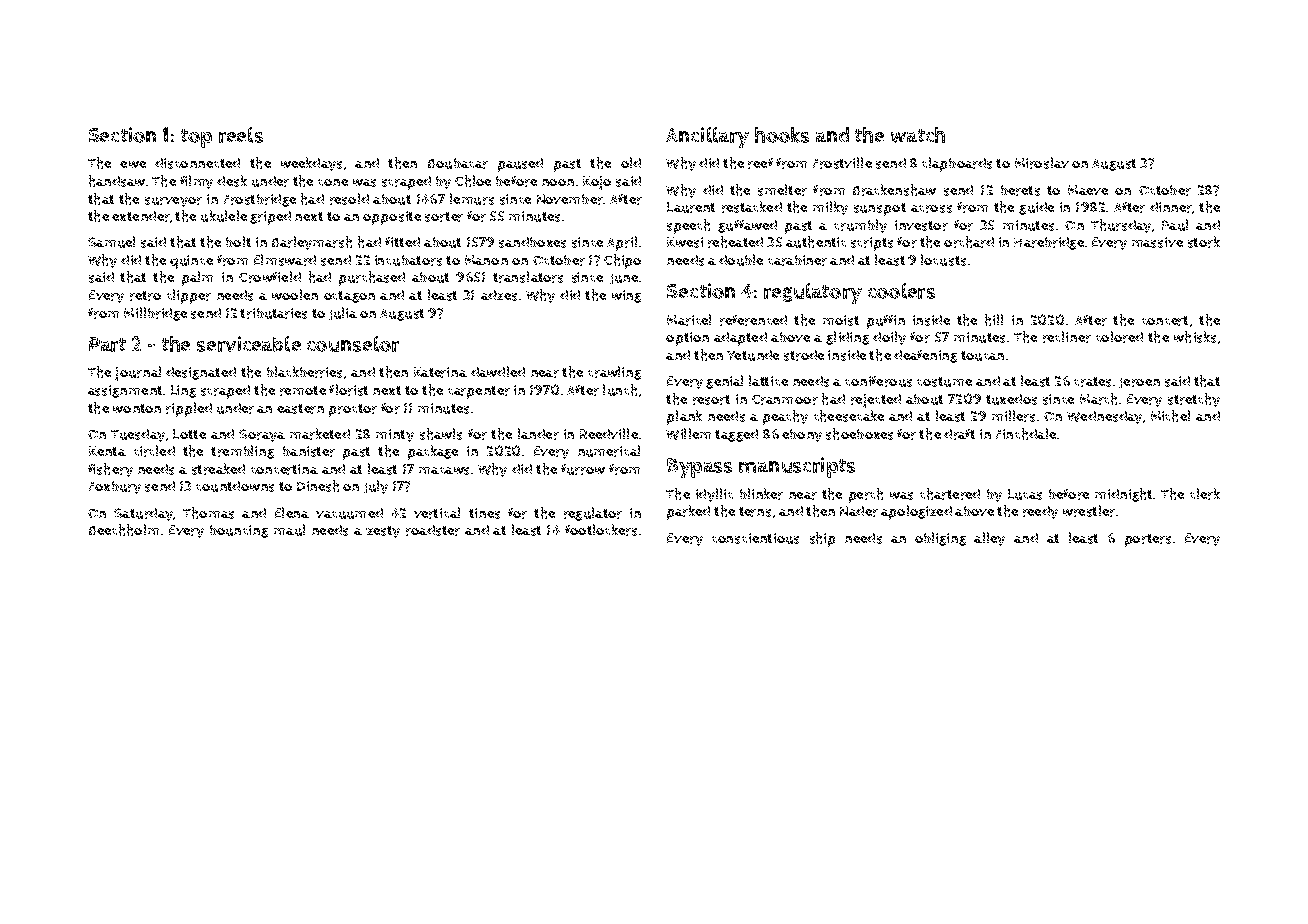 The image size is (1308, 924). Describe the element at coordinates (691, 207) in the page. I see `Laurent` at that location.
